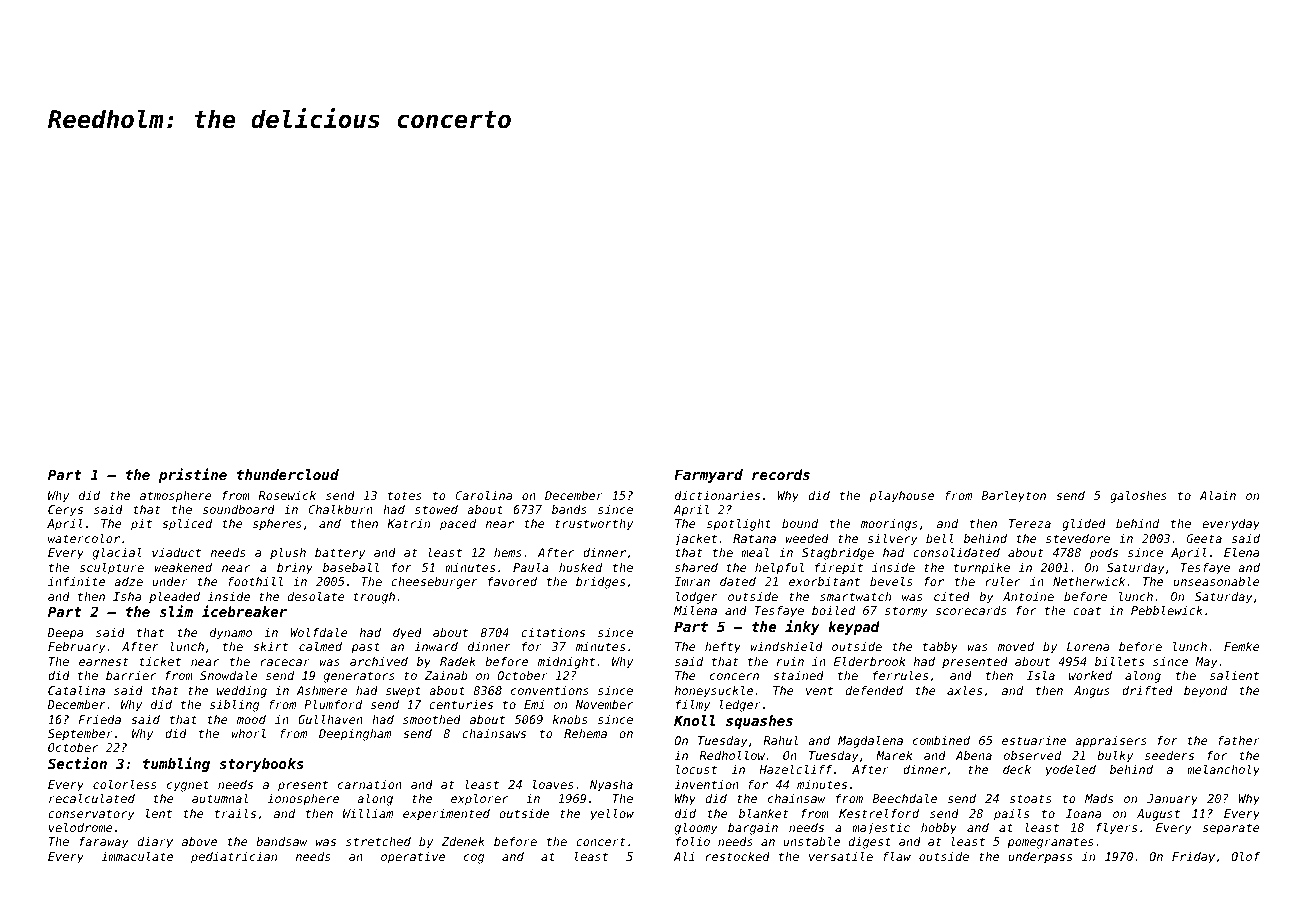 This document has width=1308, height=924. Describe the element at coordinates (553, 632) in the document. I see `citations` at that location.
